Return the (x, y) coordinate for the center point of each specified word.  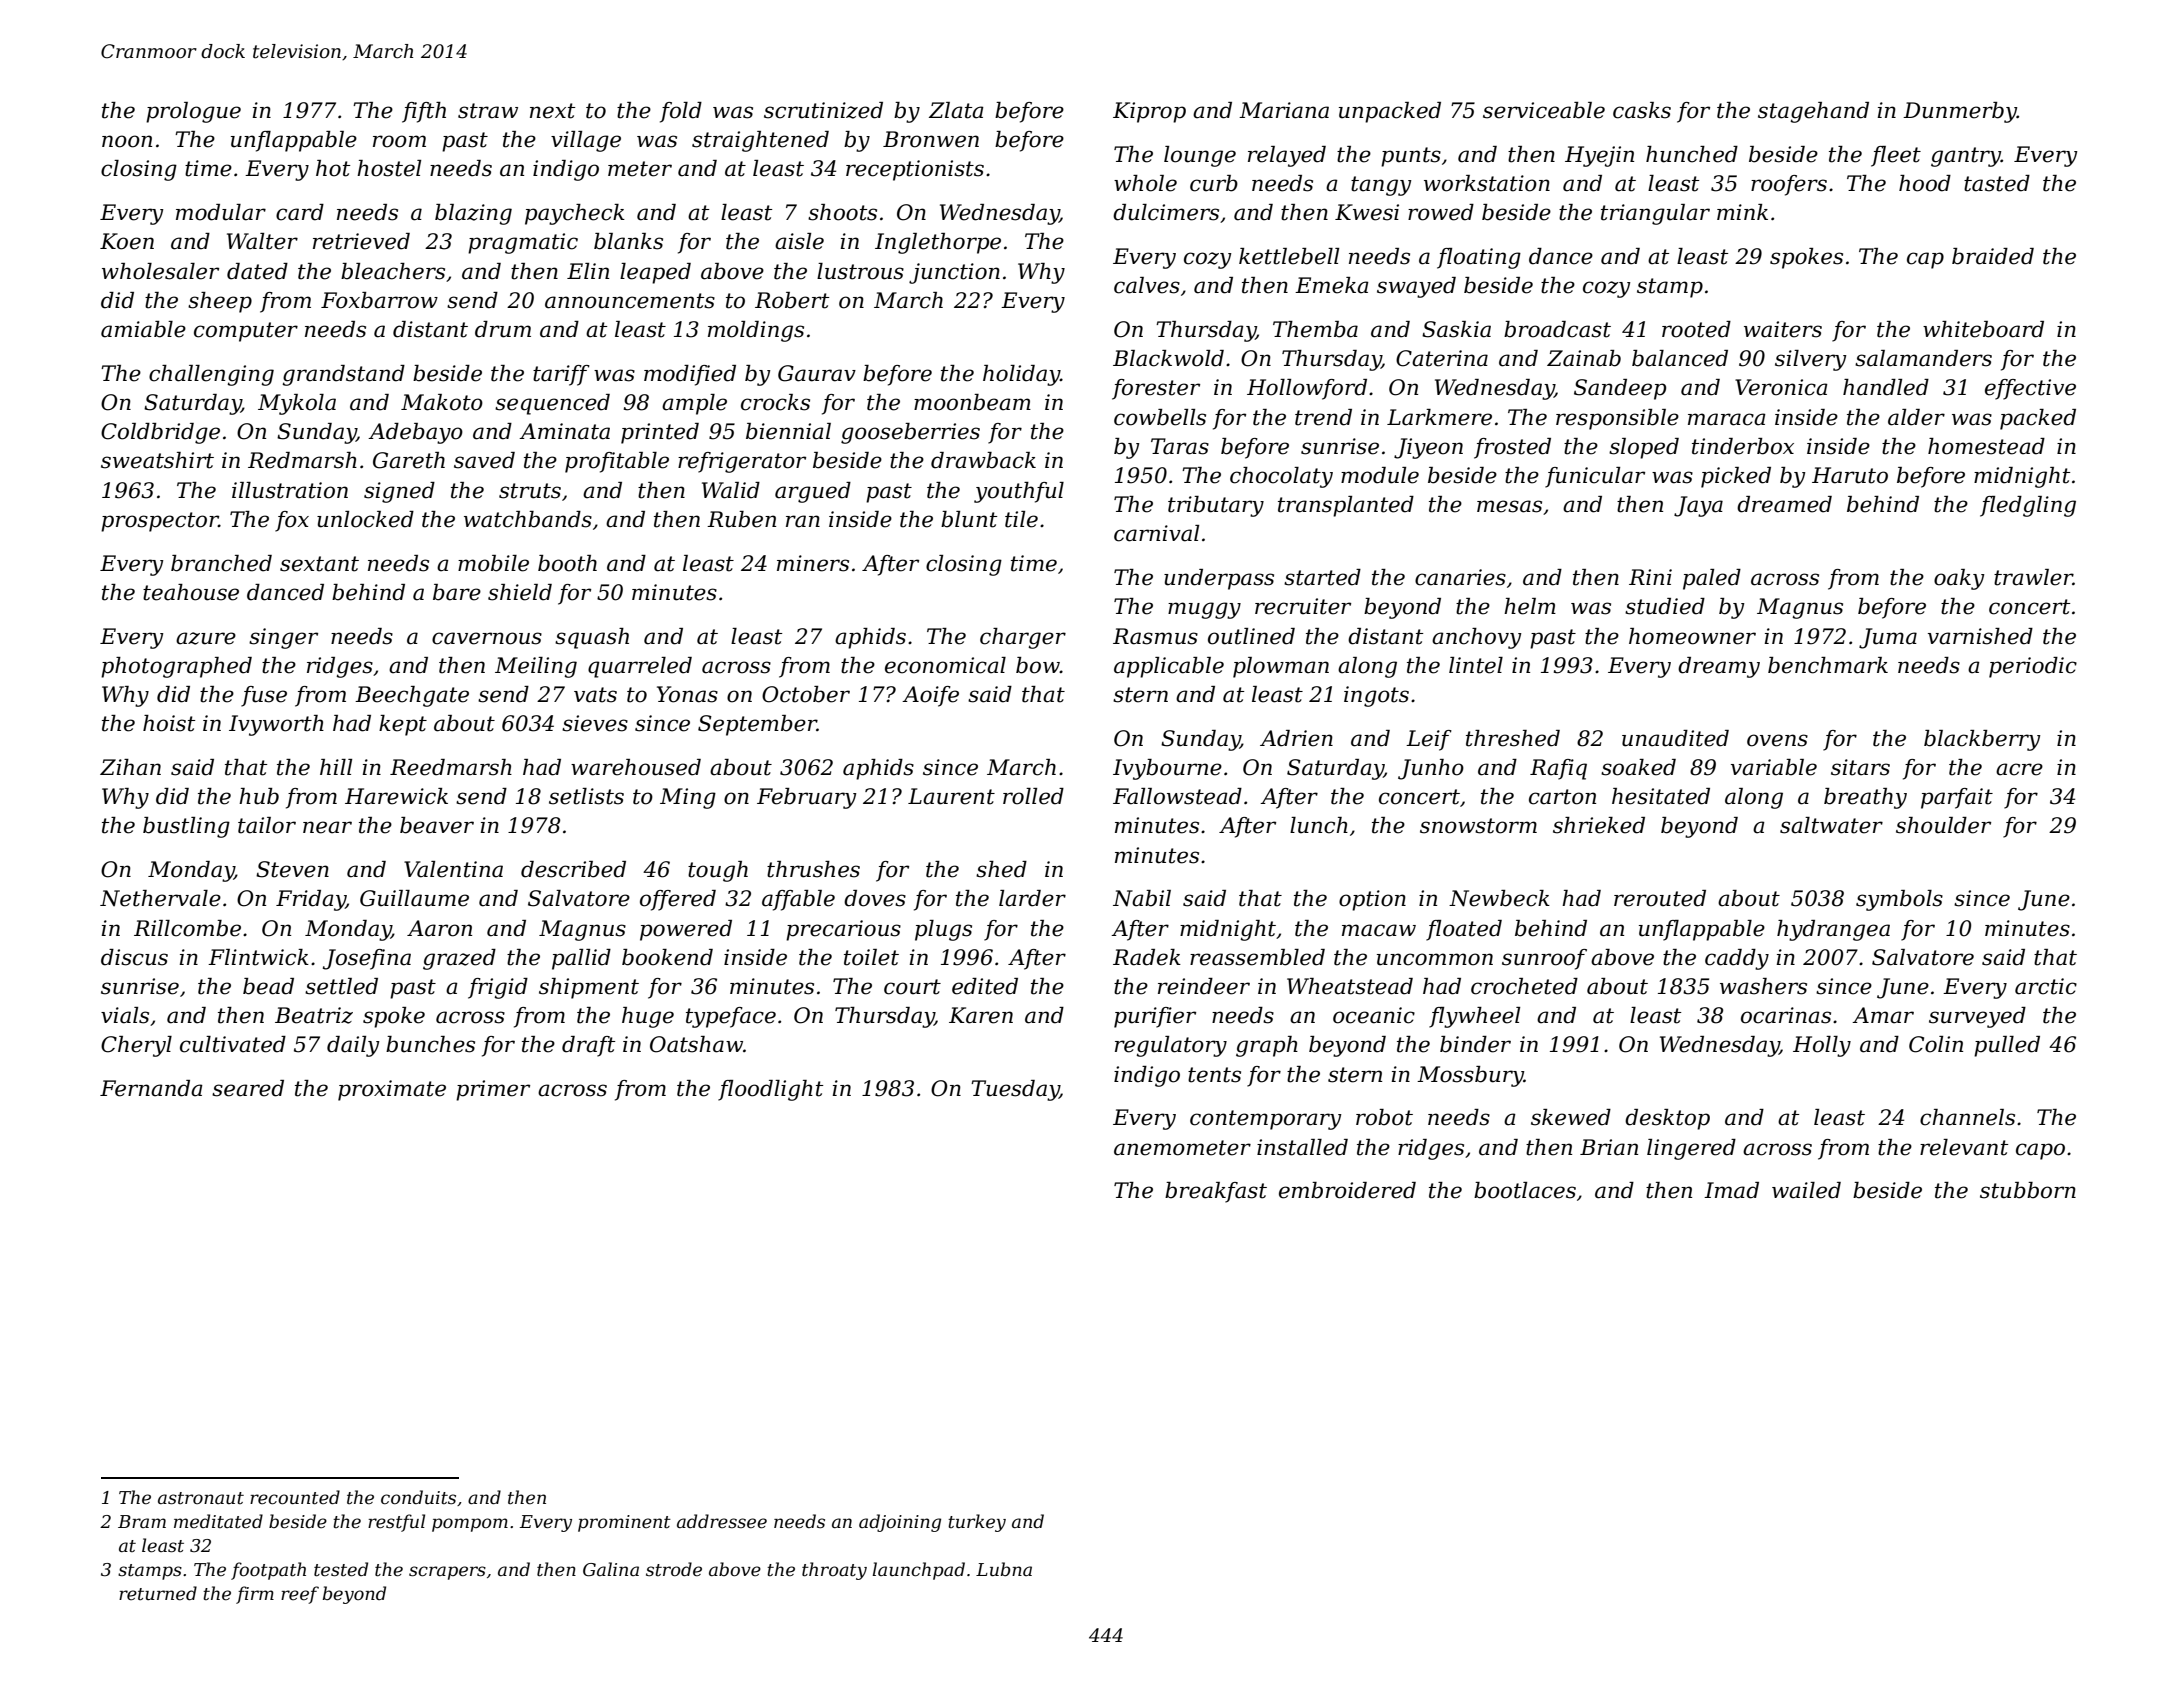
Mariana (1284, 110)
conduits (418, 1497)
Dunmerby (1960, 112)
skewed (1571, 1117)
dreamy (1719, 667)
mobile (493, 563)
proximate (392, 1090)
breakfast (1216, 1192)
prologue (193, 112)
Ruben (741, 519)
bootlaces (1525, 1190)
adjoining (900, 1523)
